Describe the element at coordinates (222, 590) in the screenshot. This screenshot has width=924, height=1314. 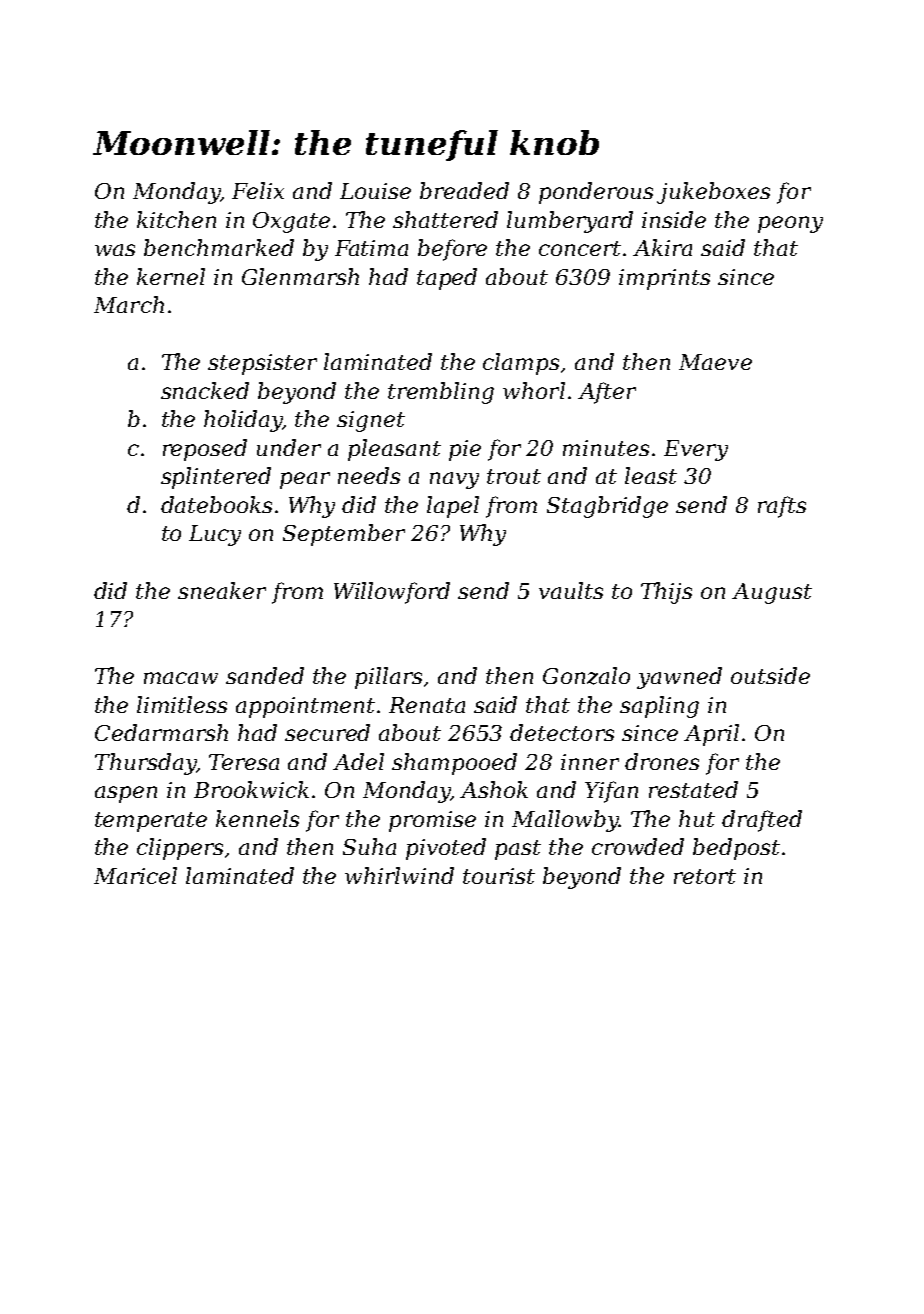
I see `sneaker` at that location.
